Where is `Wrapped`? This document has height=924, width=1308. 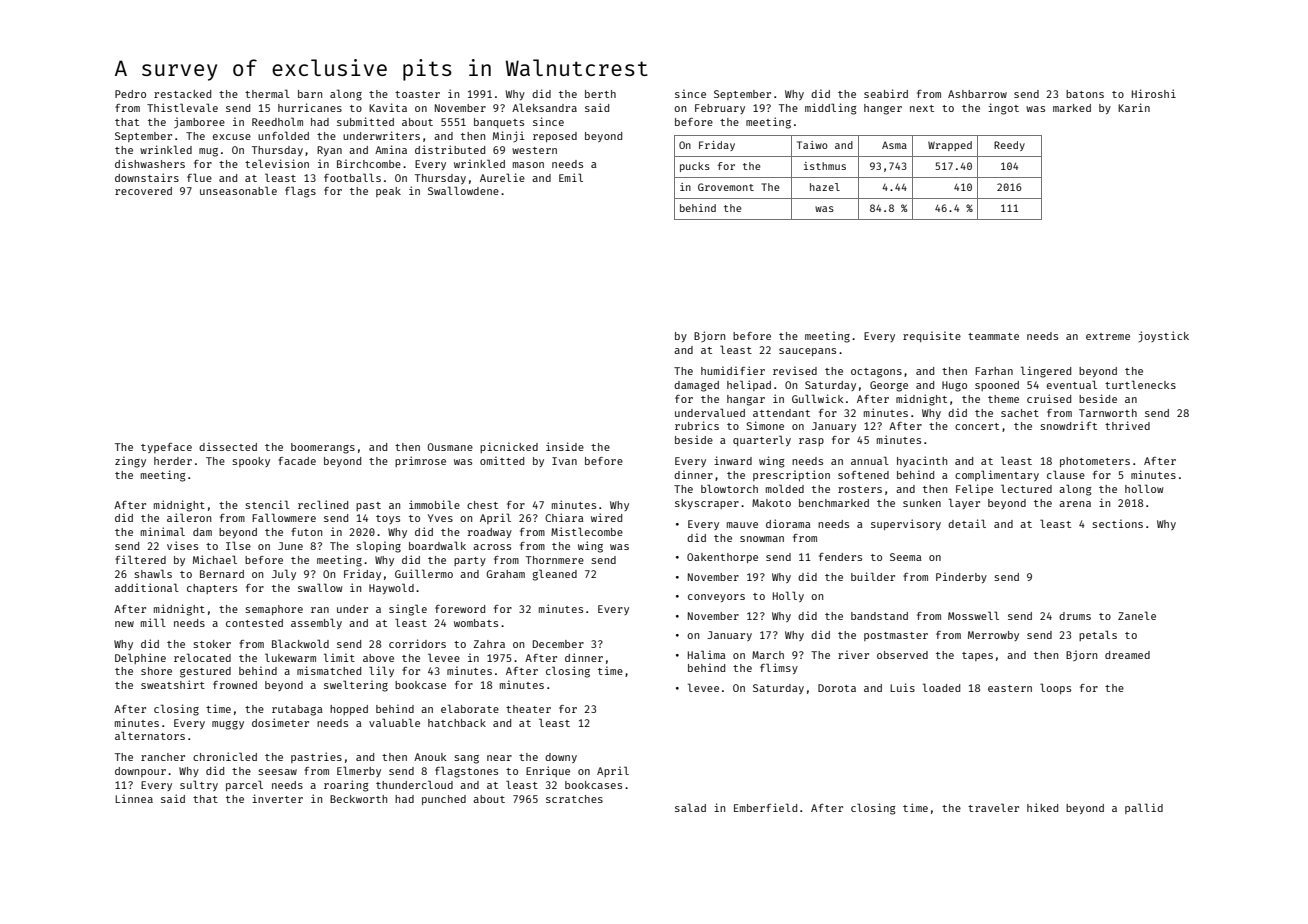
Wrapped is located at coordinates (950, 146).
